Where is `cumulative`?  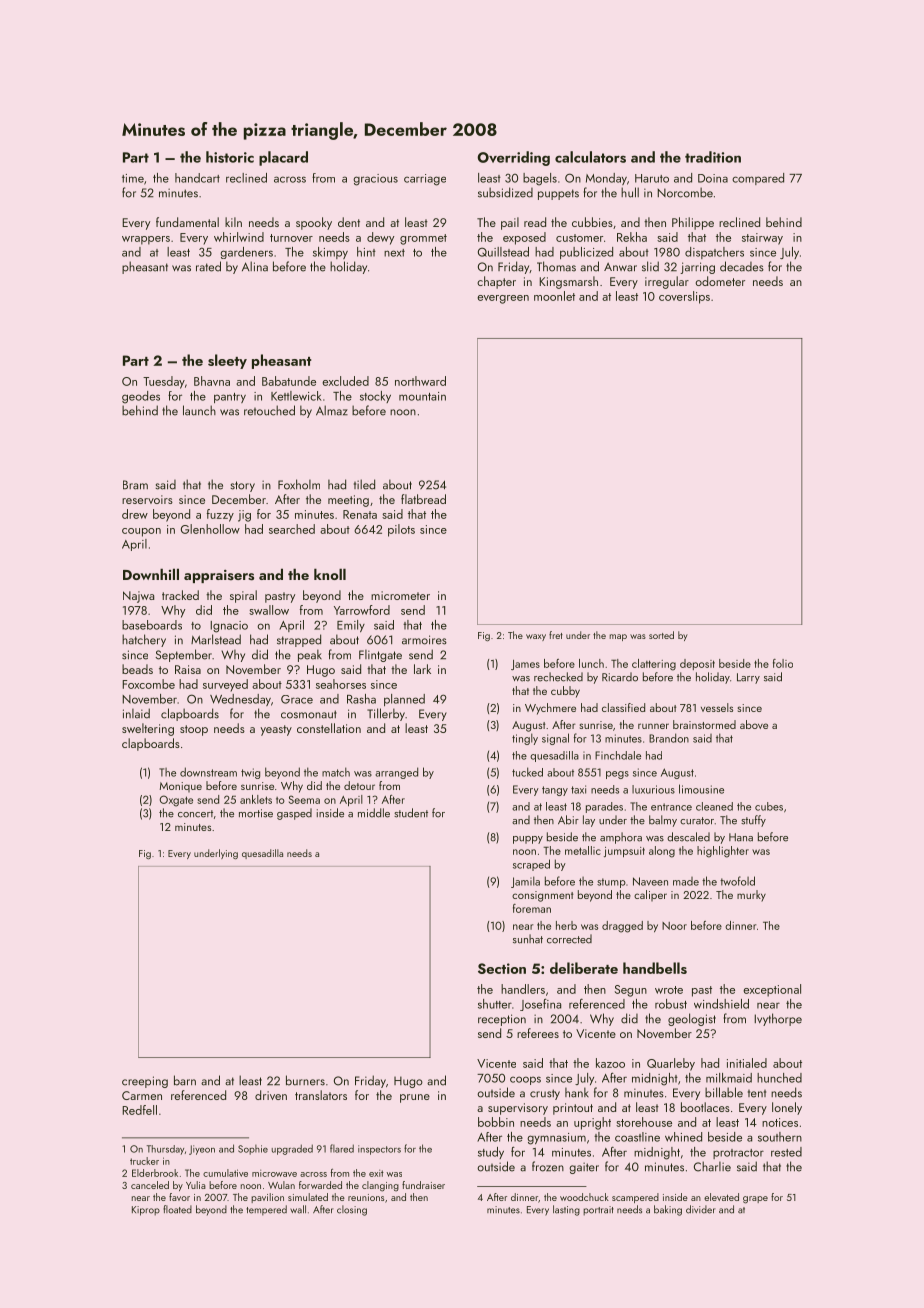 cumulative is located at coordinates (225, 1173).
